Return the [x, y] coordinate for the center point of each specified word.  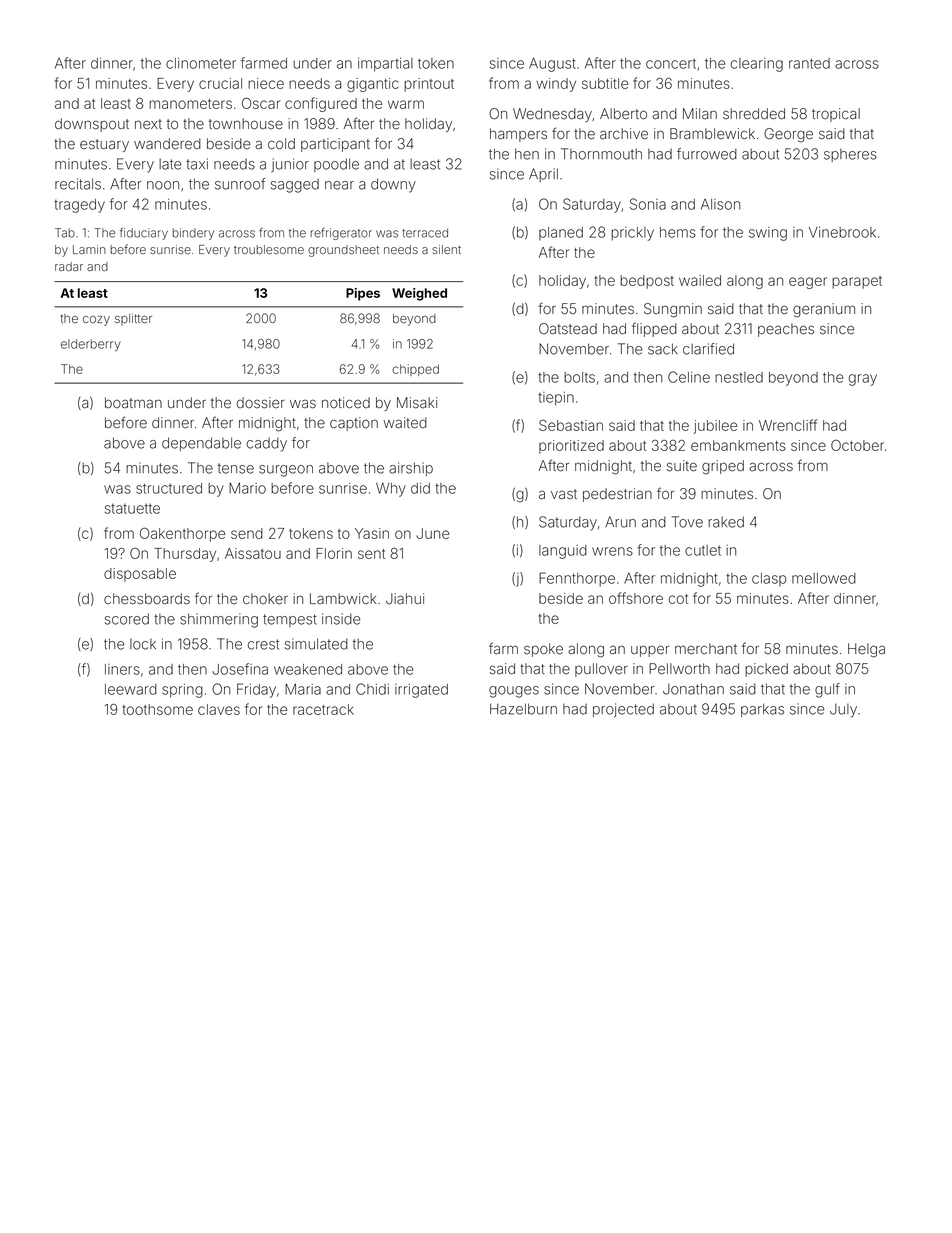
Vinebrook [842, 232]
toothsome [158, 709]
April [543, 175]
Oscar [261, 103]
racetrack [323, 709]
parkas [762, 710]
